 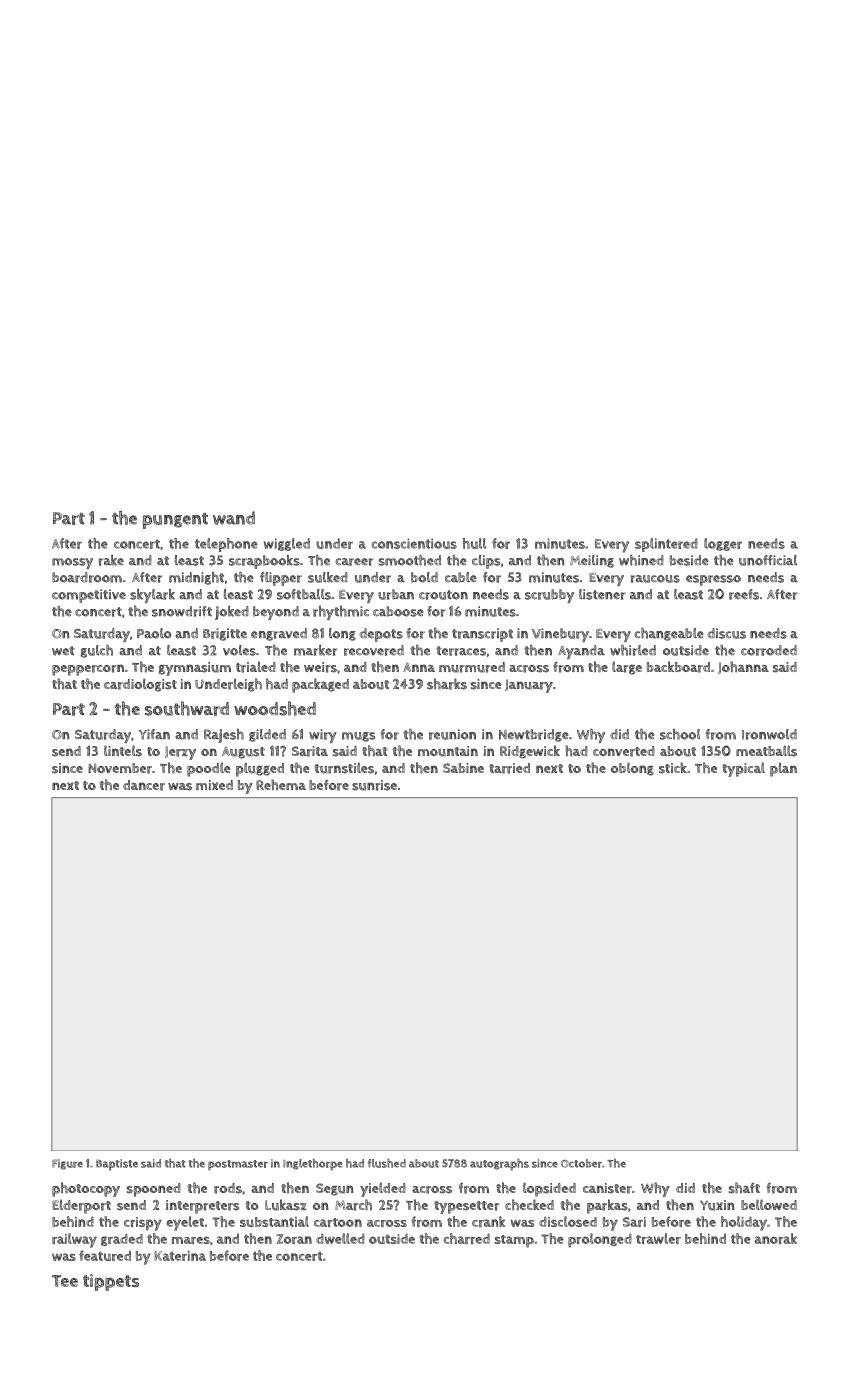 I want to click on smoothed, so click(x=410, y=560).
